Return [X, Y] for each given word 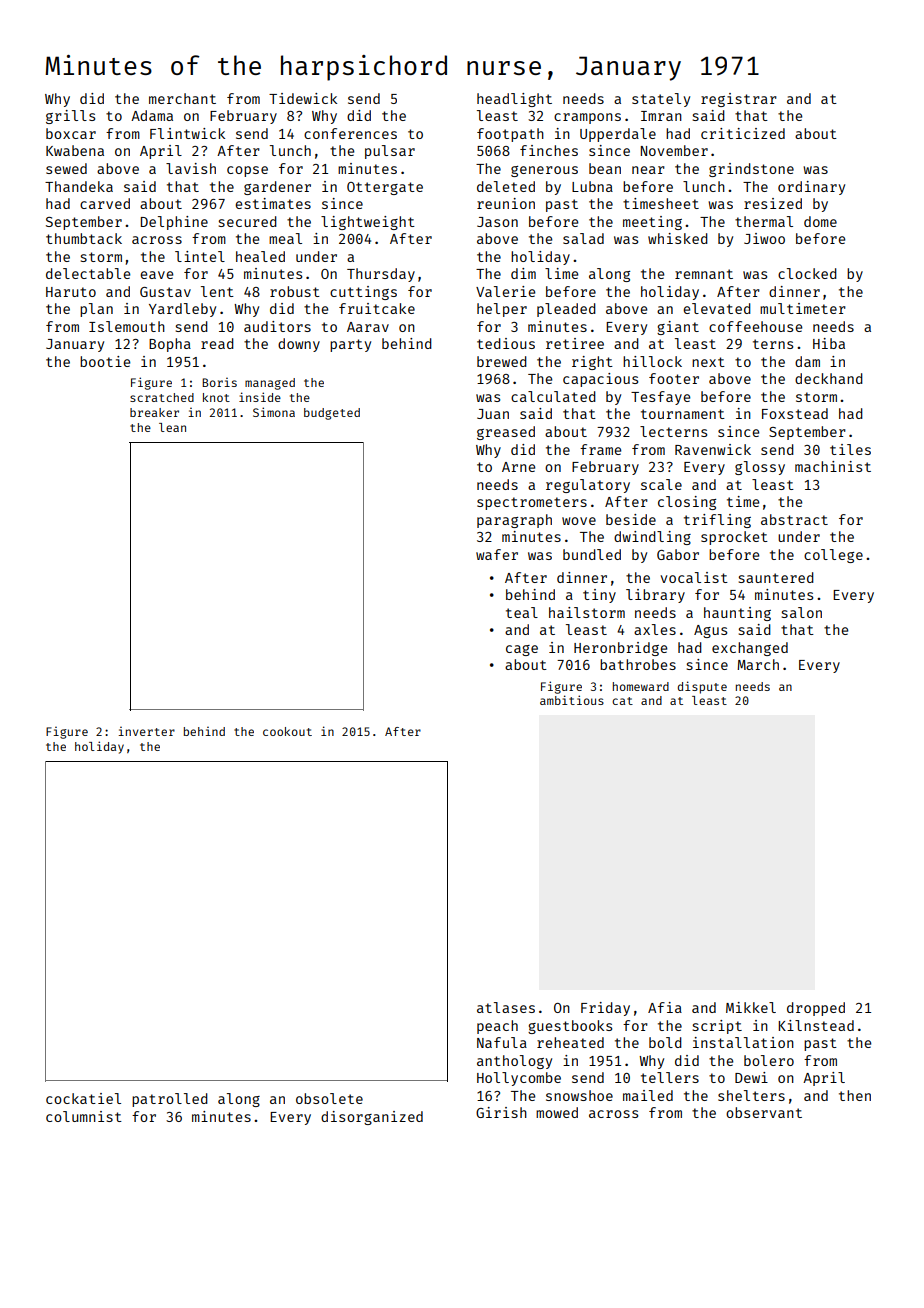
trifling [717, 521]
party [350, 345]
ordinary [811, 188]
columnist [84, 1116]
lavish [191, 168]
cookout [287, 731]
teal [522, 612]
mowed [557, 1112]
